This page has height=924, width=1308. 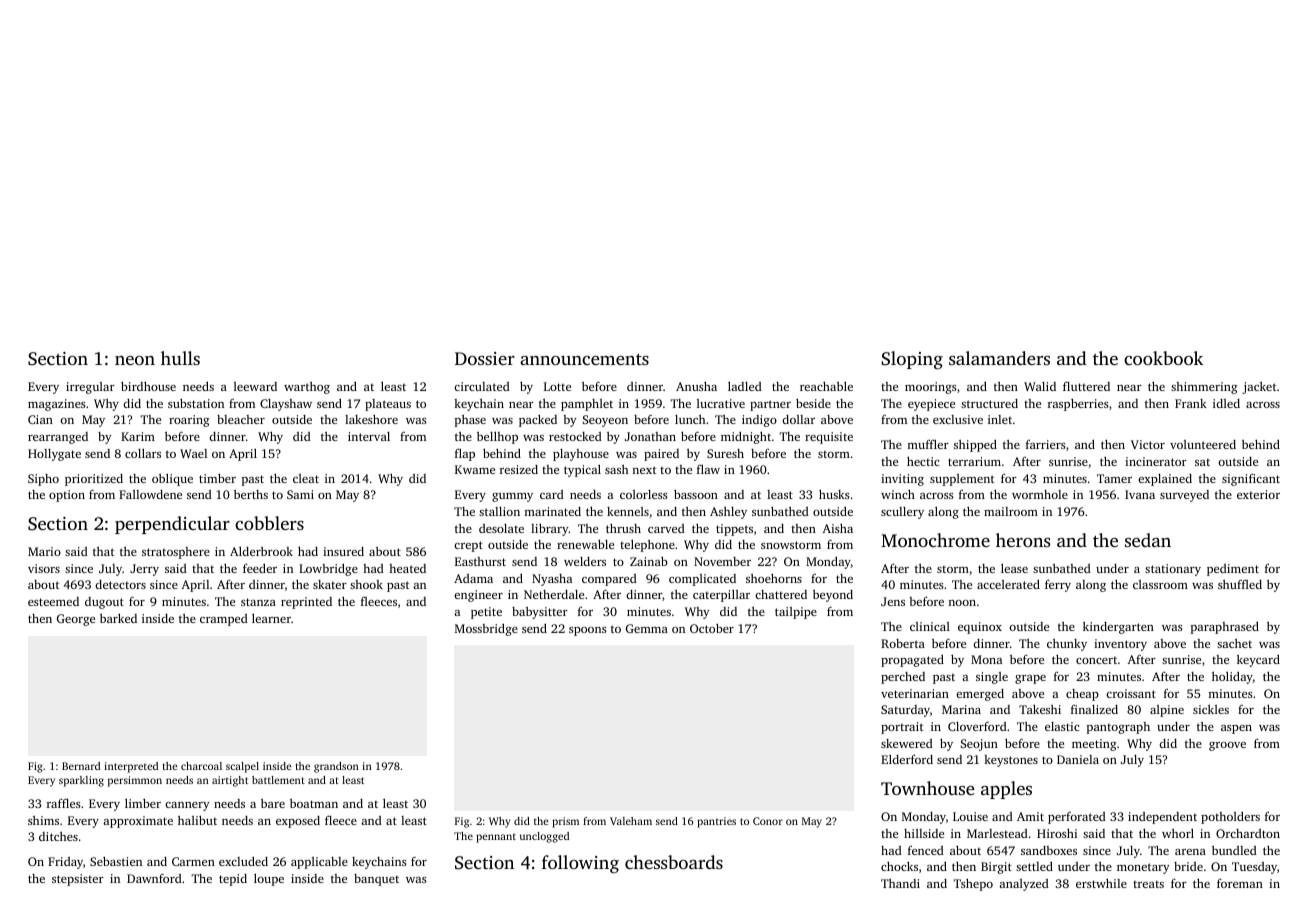 I want to click on Thandi, so click(x=900, y=883).
